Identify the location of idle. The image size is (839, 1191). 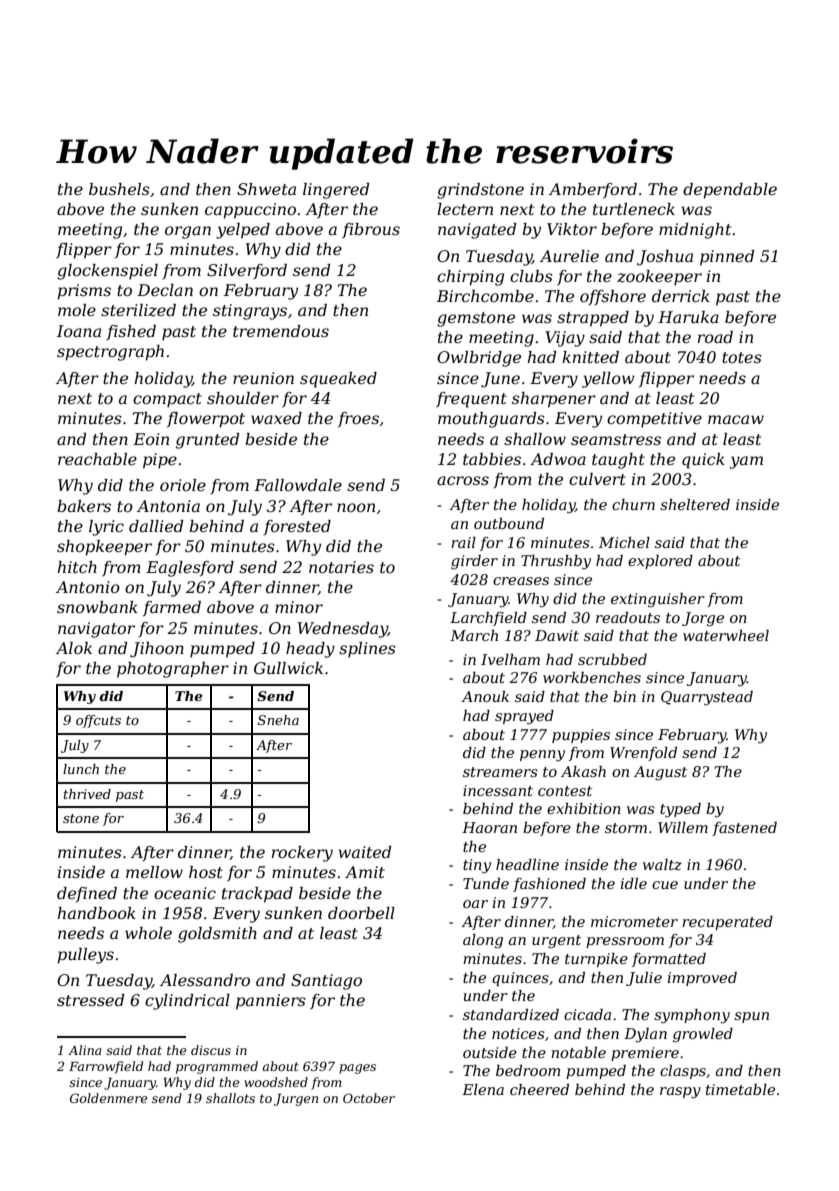
(633, 883).
